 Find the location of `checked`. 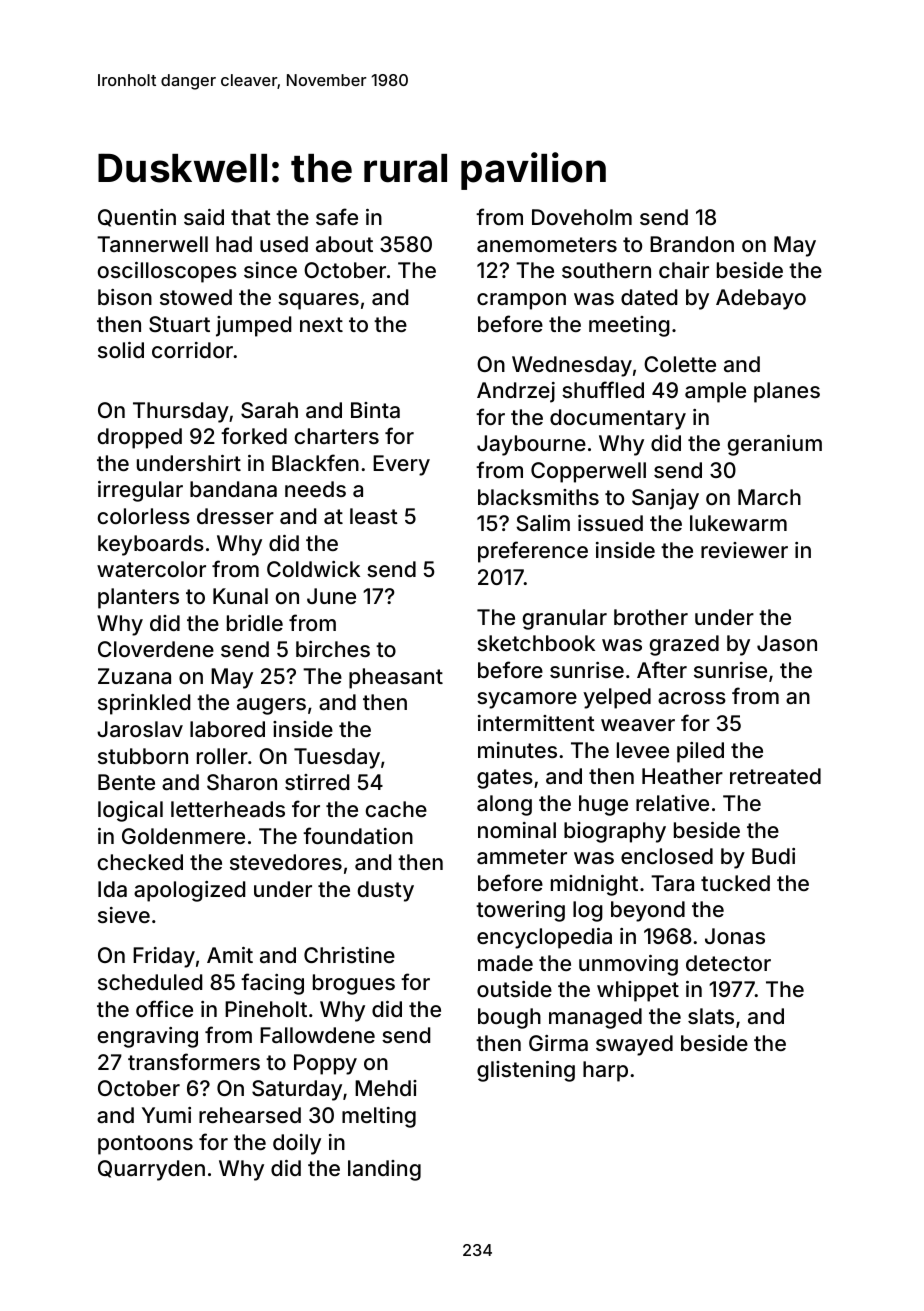

checked is located at coordinates (140, 862).
